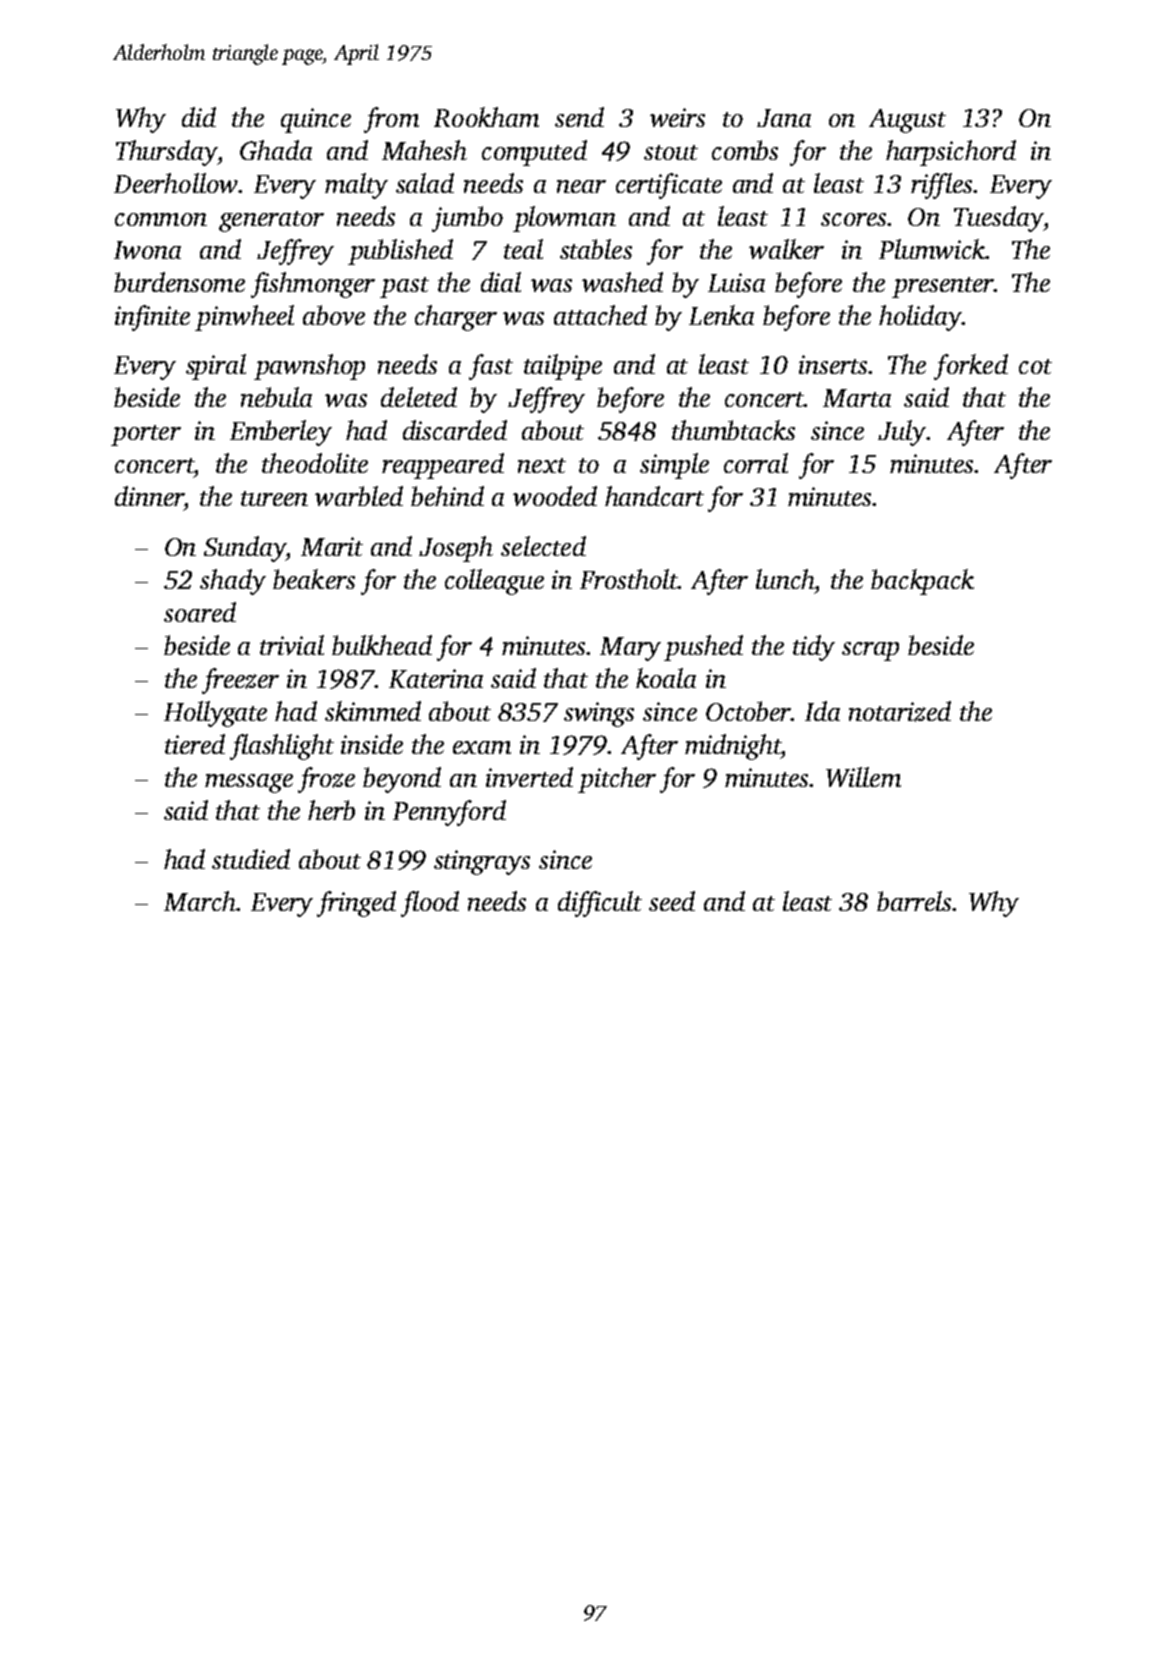 The width and height of the screenshot is (1165, 1654). I want to click on Thursday, so click(166, 153).
